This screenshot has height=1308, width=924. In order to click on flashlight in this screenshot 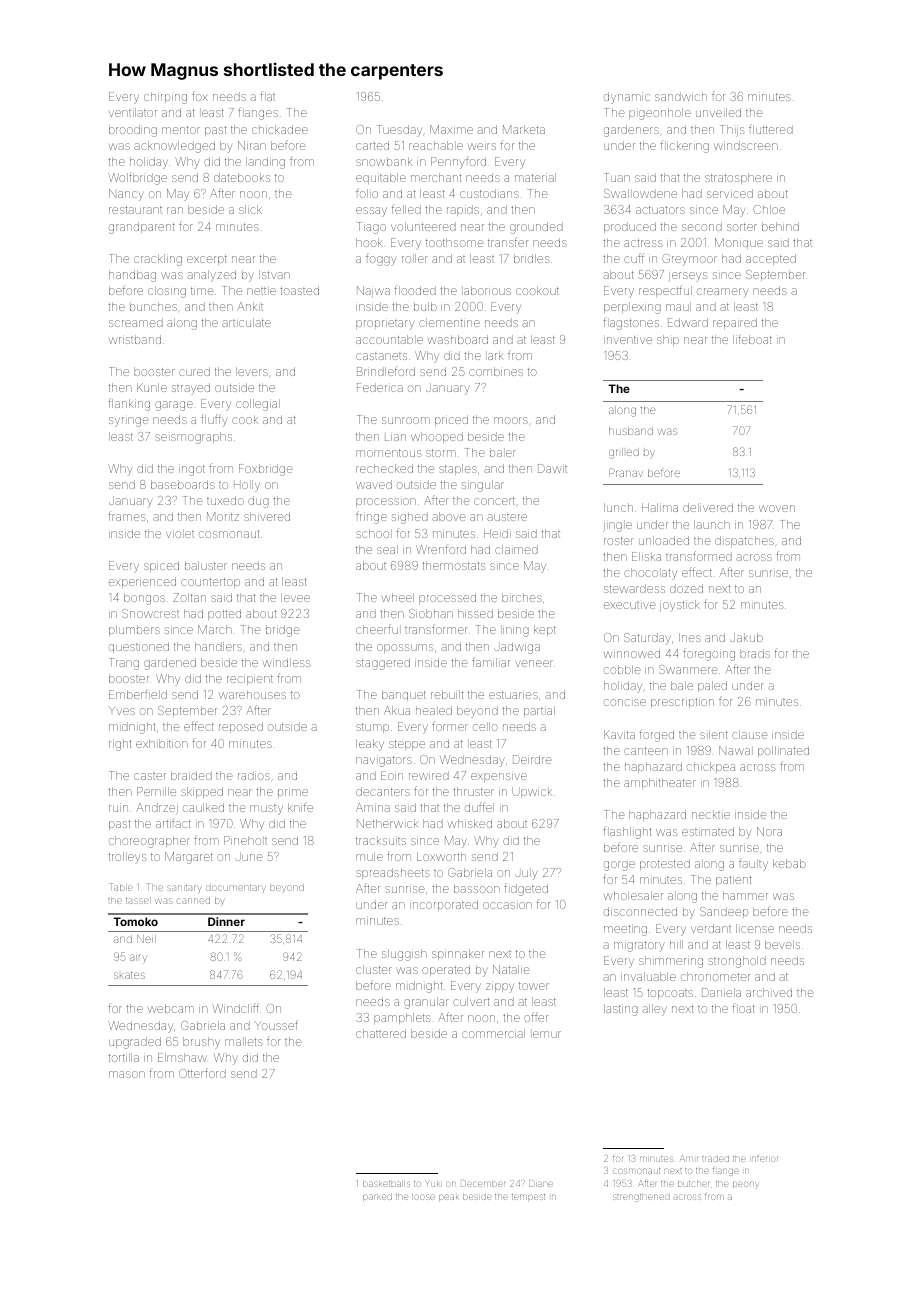, I will do `click(627, 832)`.
